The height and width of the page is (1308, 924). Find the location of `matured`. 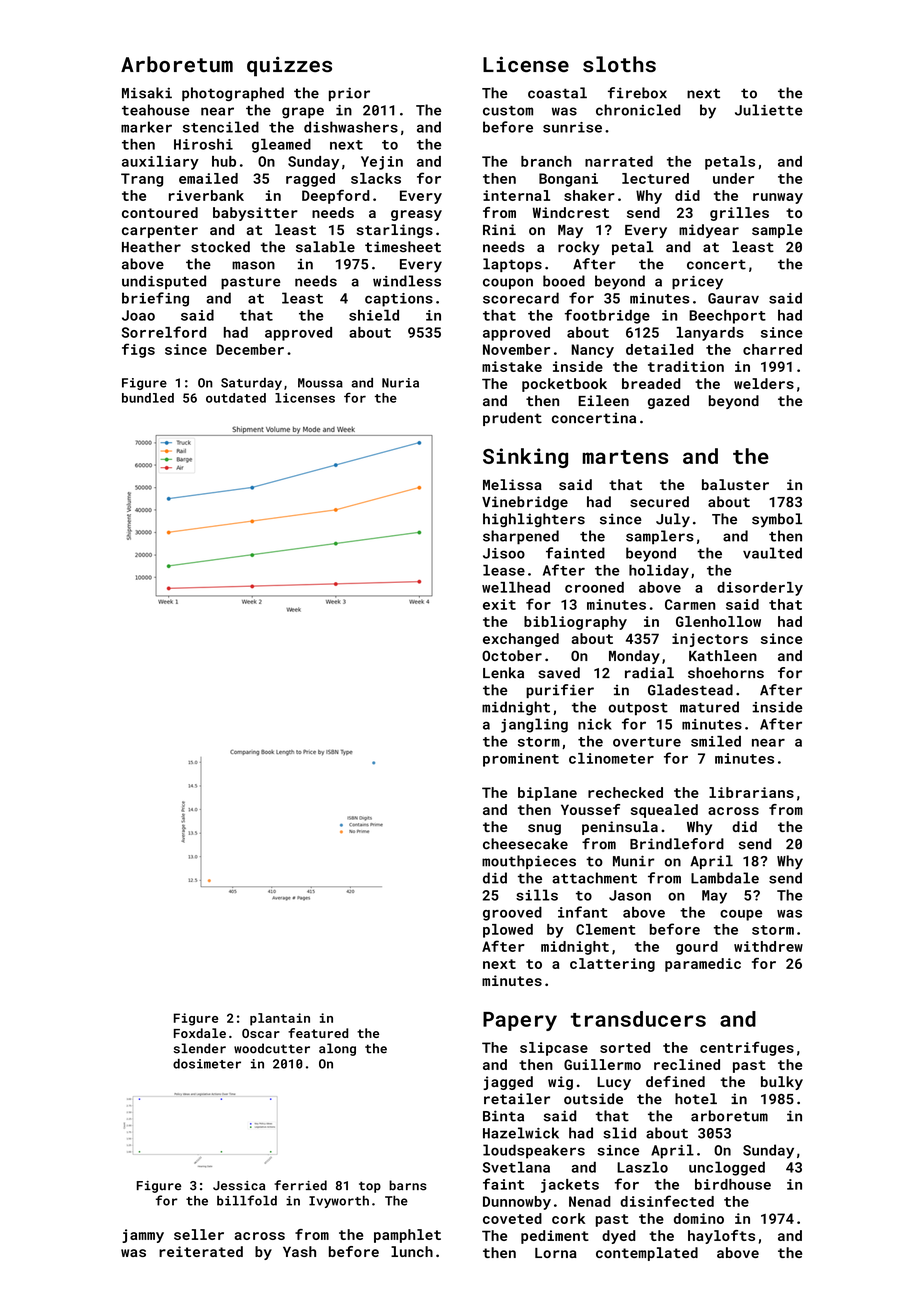

matured is located at coordinates (709, 707).
